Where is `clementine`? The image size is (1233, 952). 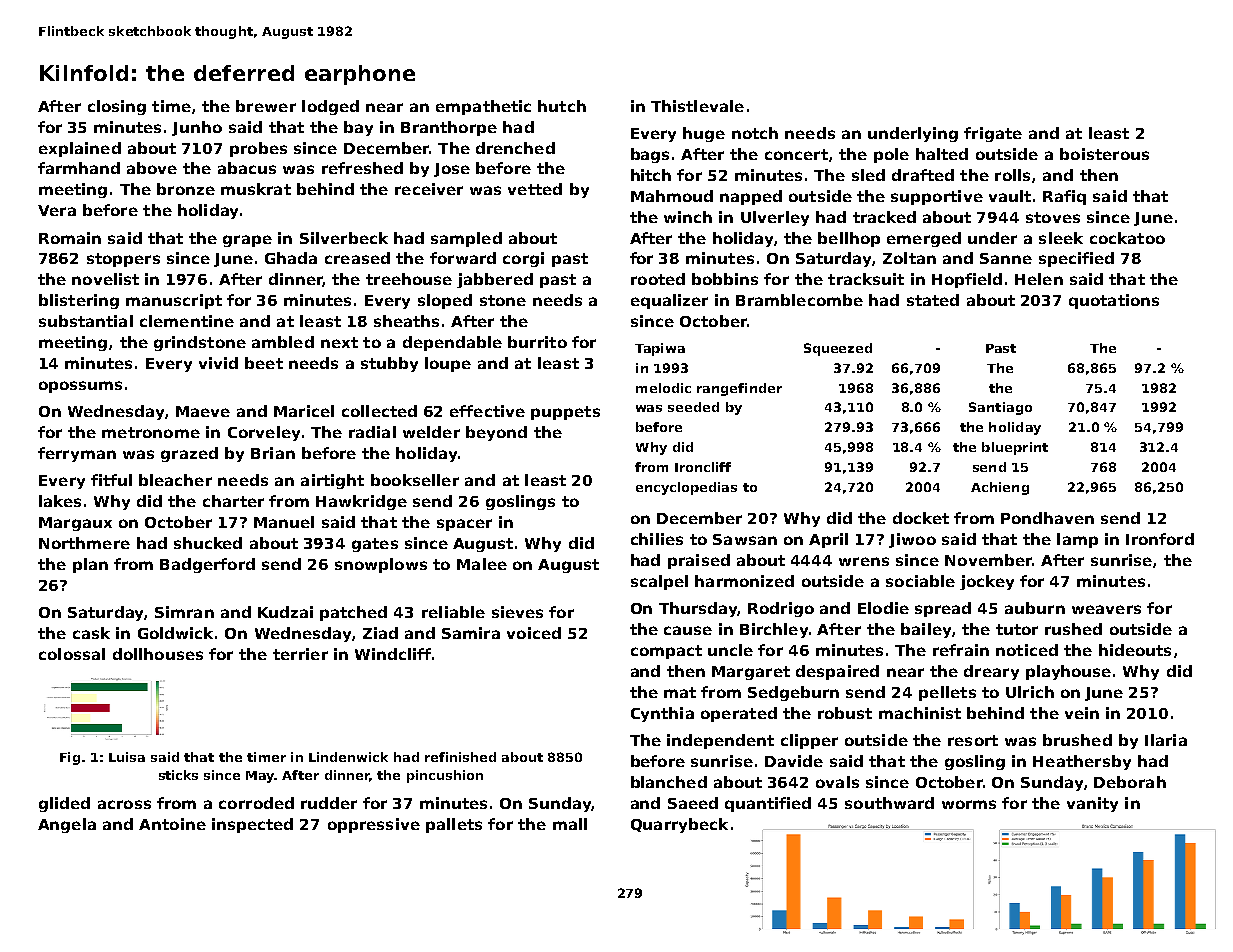 clementine is located at coordinates (187, 321).
